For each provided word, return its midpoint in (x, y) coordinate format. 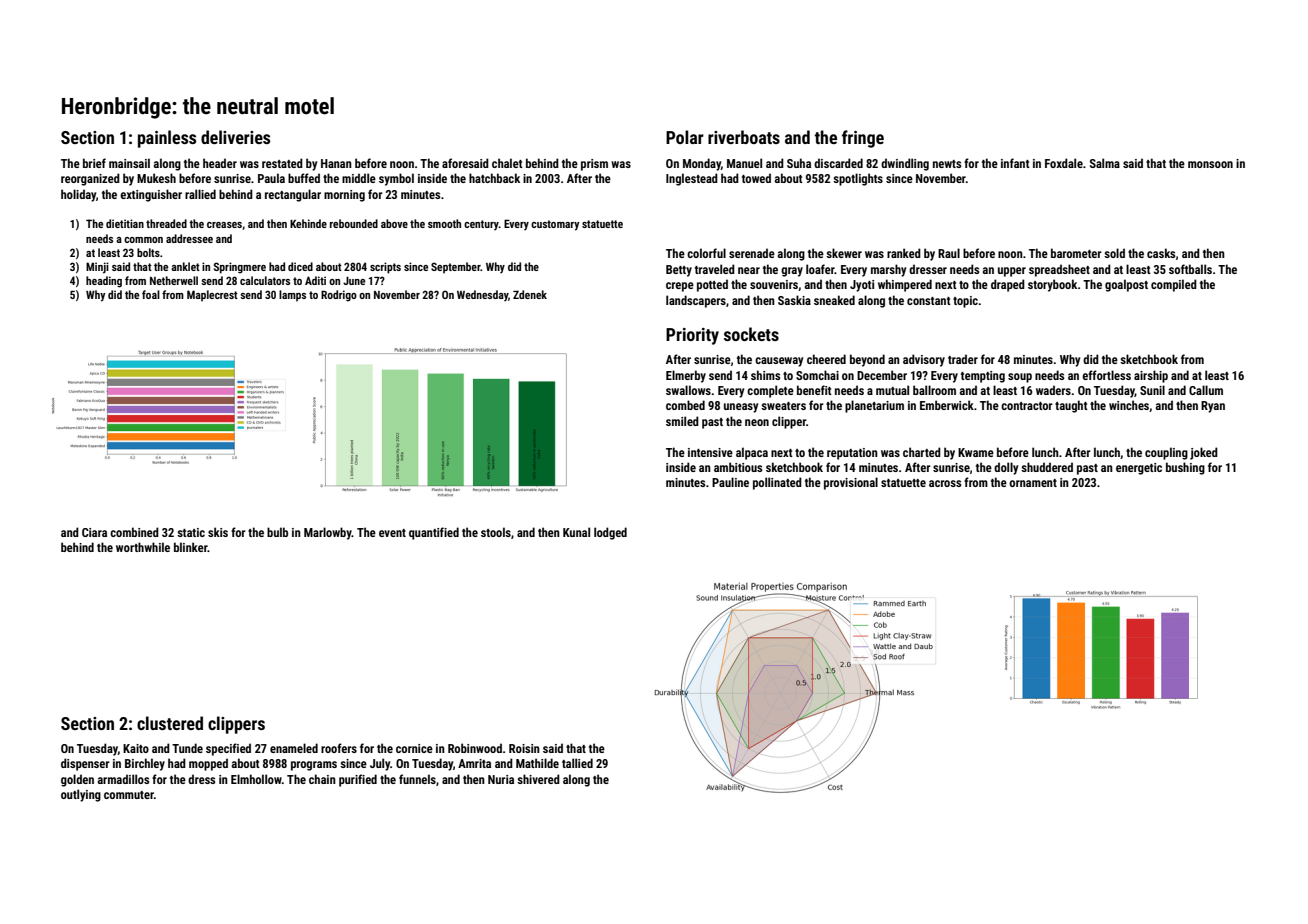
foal (151, 294)
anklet (185, 266)
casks (1161, 253)
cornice (414, 748)
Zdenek (530, 294)
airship (1151, 376)
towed (756, 178)
